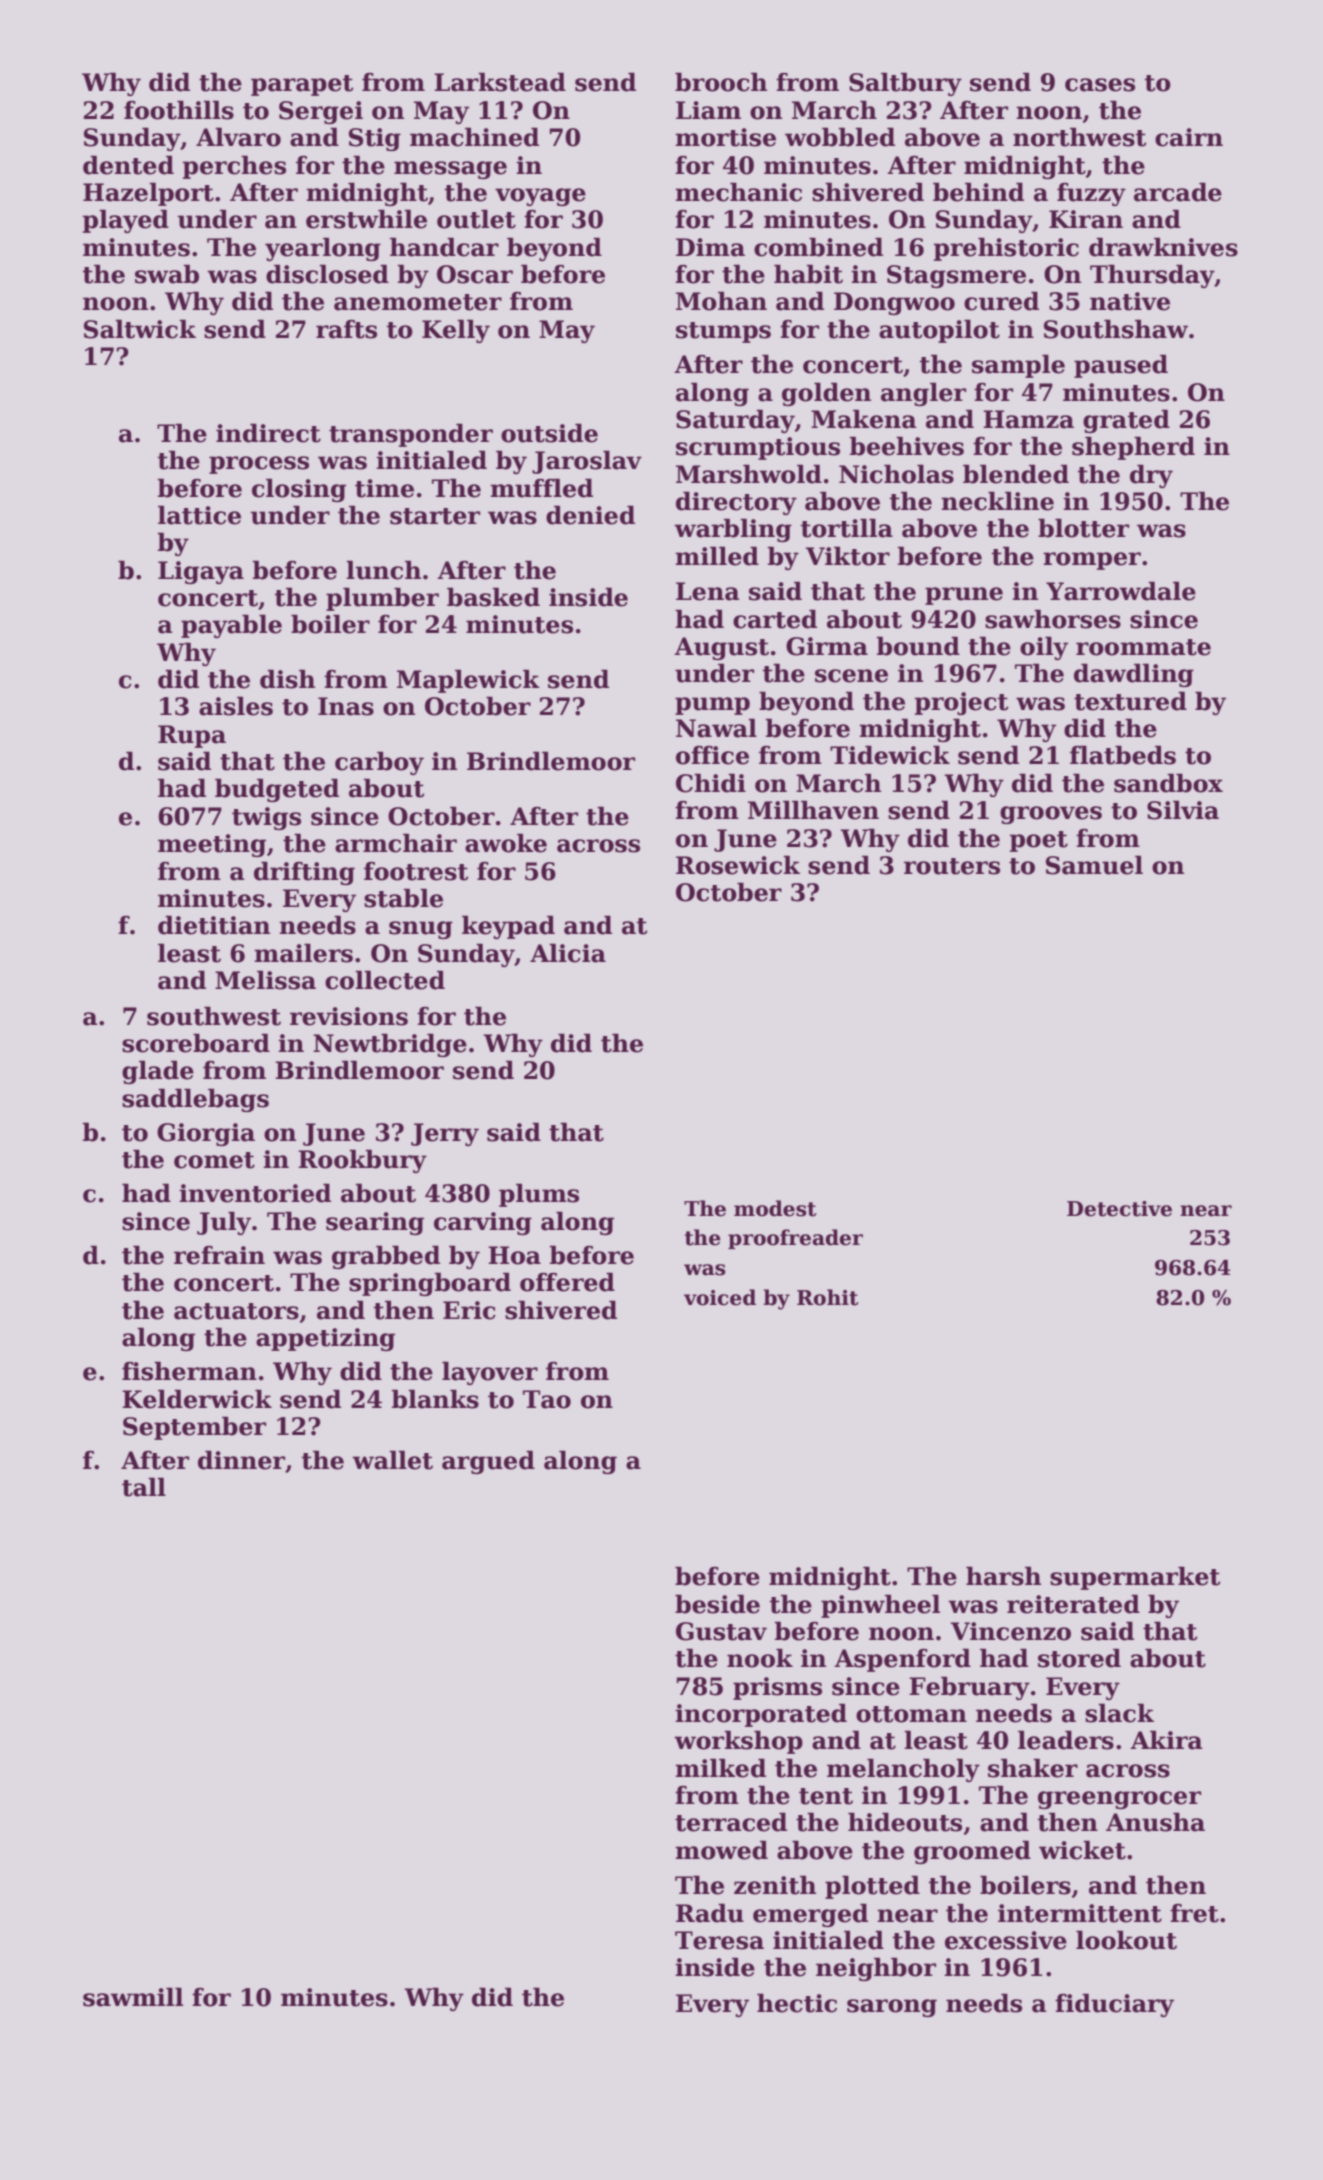  What do you see at coordinates (456, 331) in the screenshot?
I see `Kelly` at bounding box center [456, 331].
